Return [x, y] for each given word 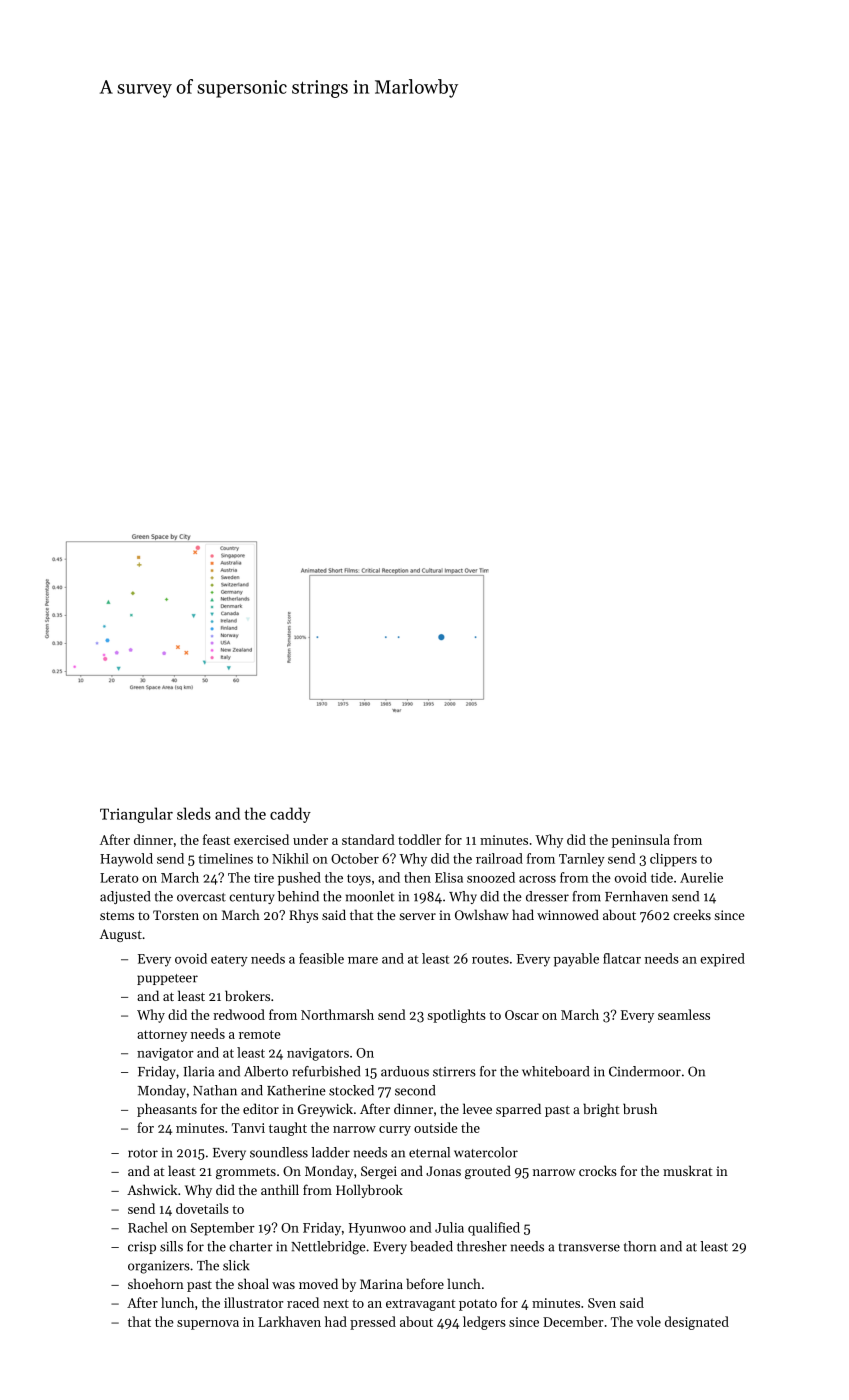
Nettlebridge [328, 1248]
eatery [229, 961]
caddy [290, 815]
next [336, 1303]
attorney [162, 1036]
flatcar [622, 958]
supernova [208, 1325]
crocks [598, 1170]
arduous [405, 1071]
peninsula [641, 841]
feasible [321, 958]
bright [601, 1110]
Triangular [136, 815]
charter [251, 1246]
